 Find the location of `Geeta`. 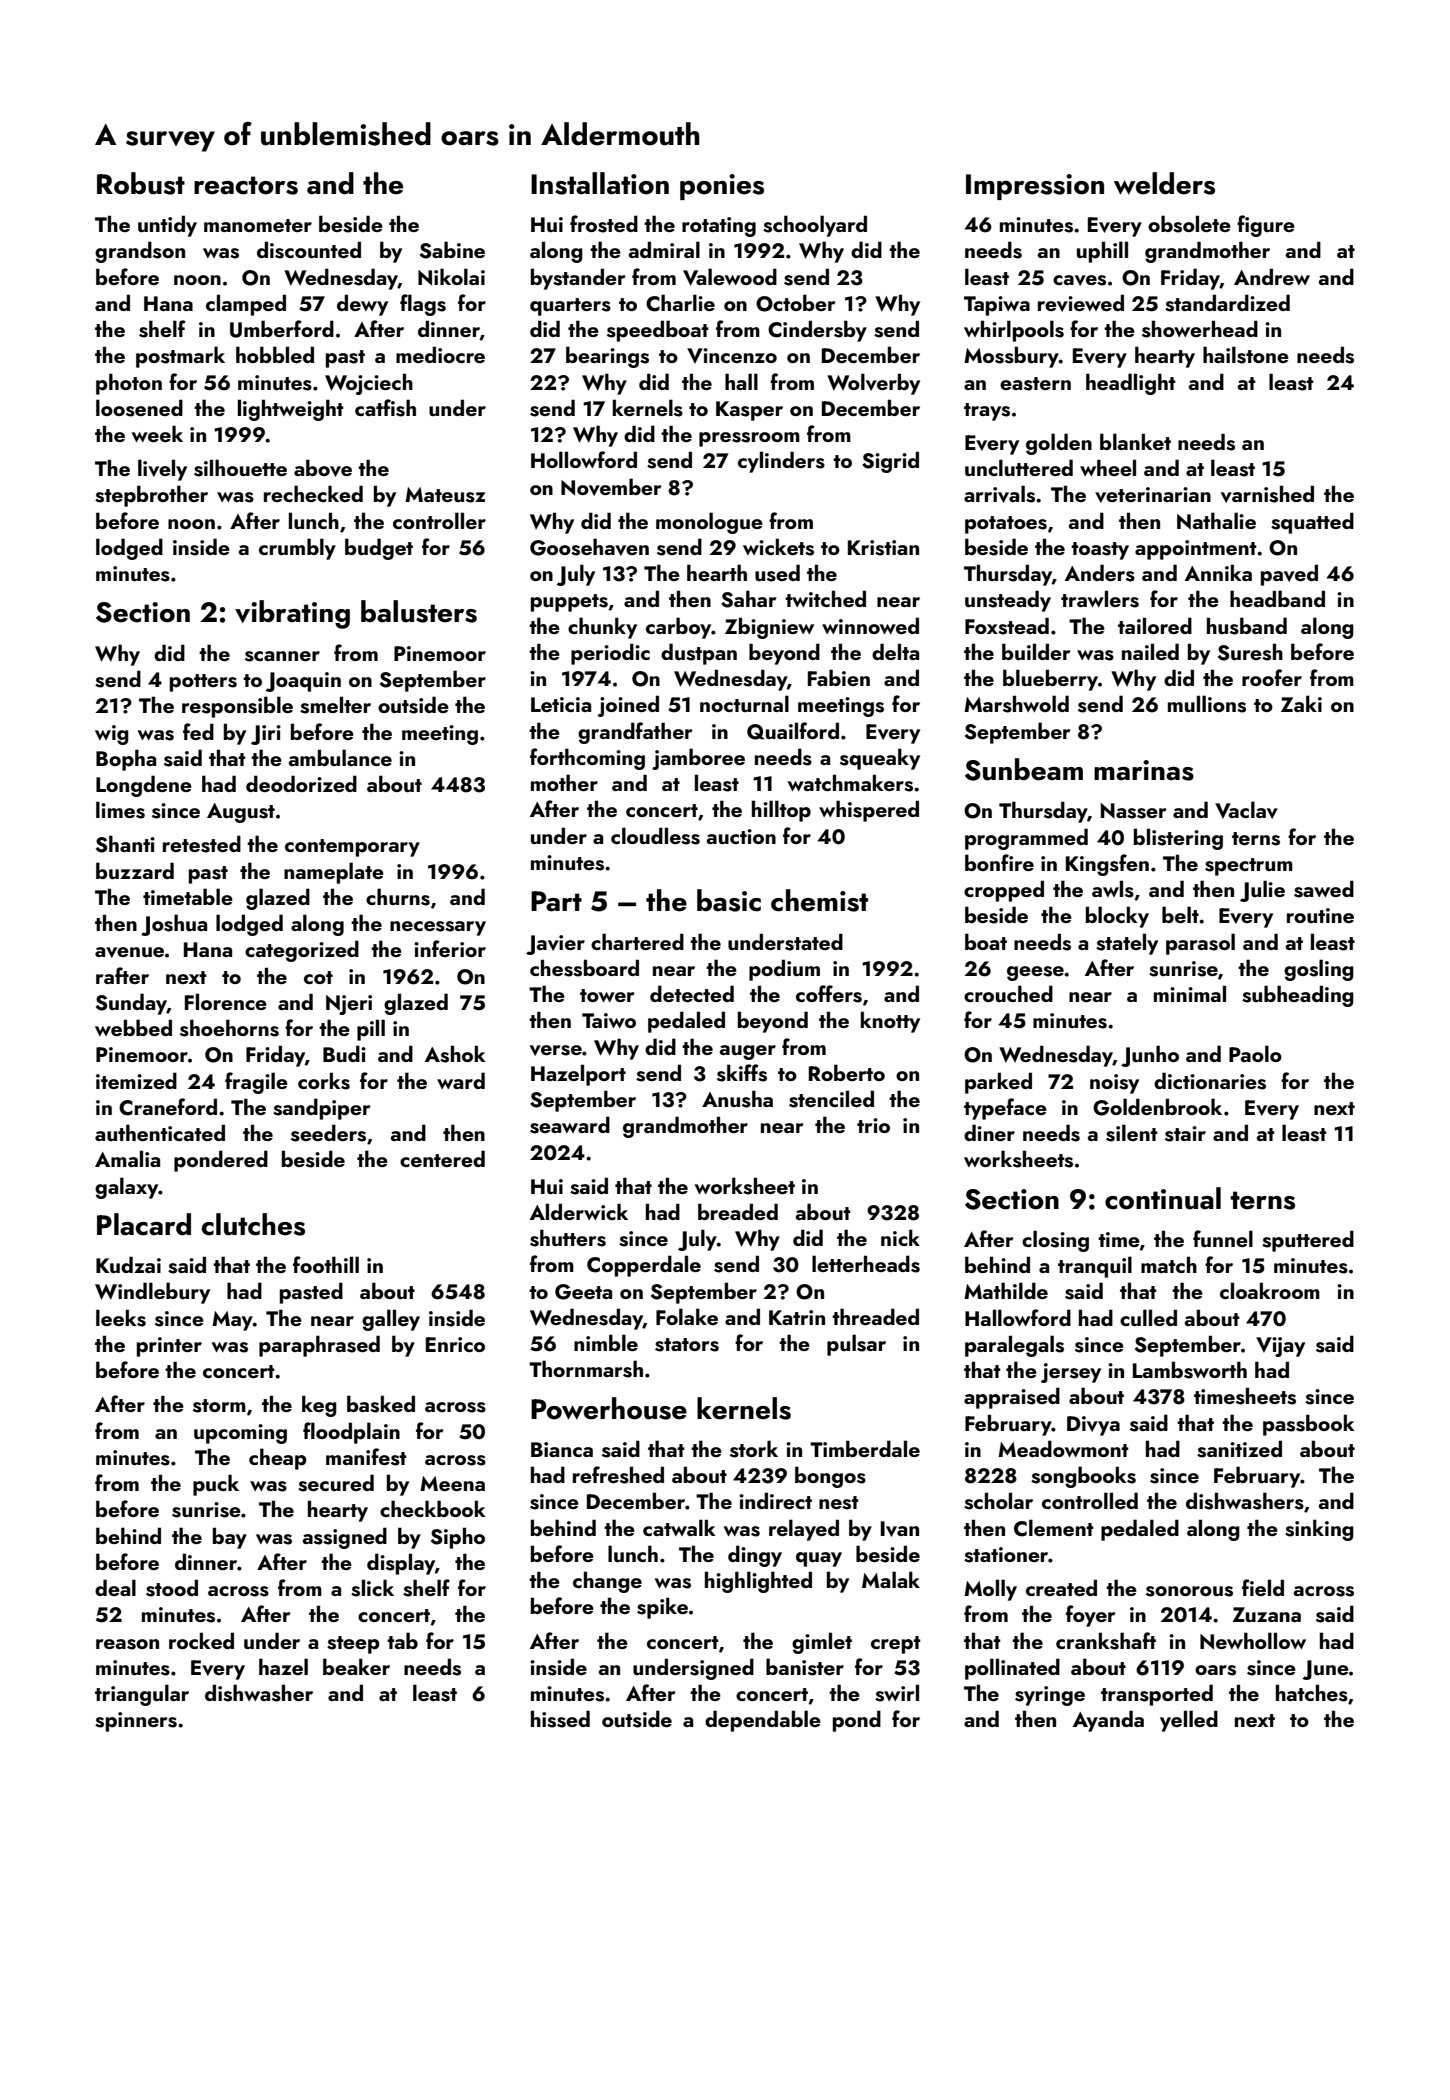

Geeta is located at coordinates (583, 1292).
